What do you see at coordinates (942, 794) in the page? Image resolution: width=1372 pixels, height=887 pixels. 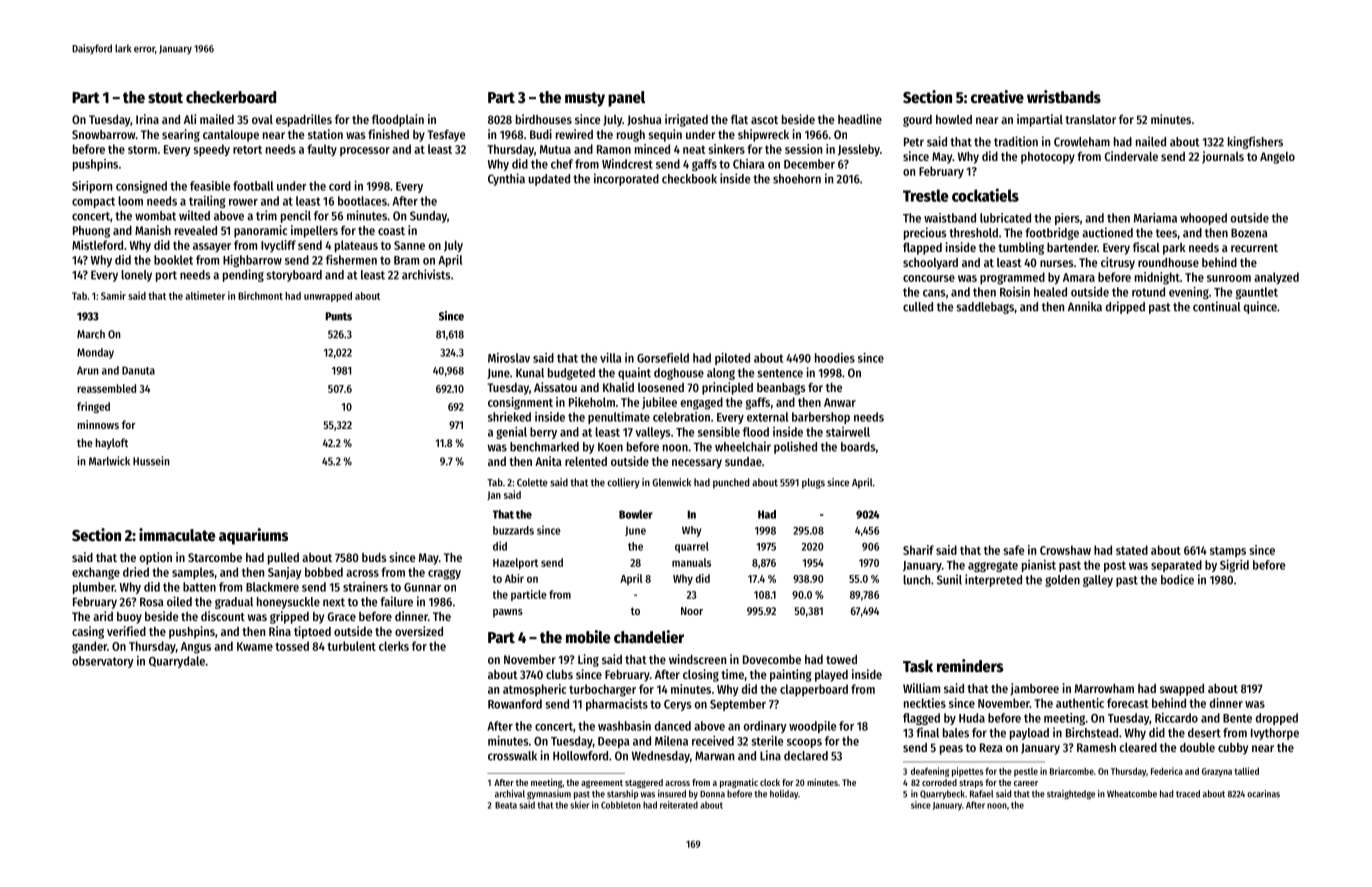 I see `Quarrybeck` at bounding box center [942, 794].
